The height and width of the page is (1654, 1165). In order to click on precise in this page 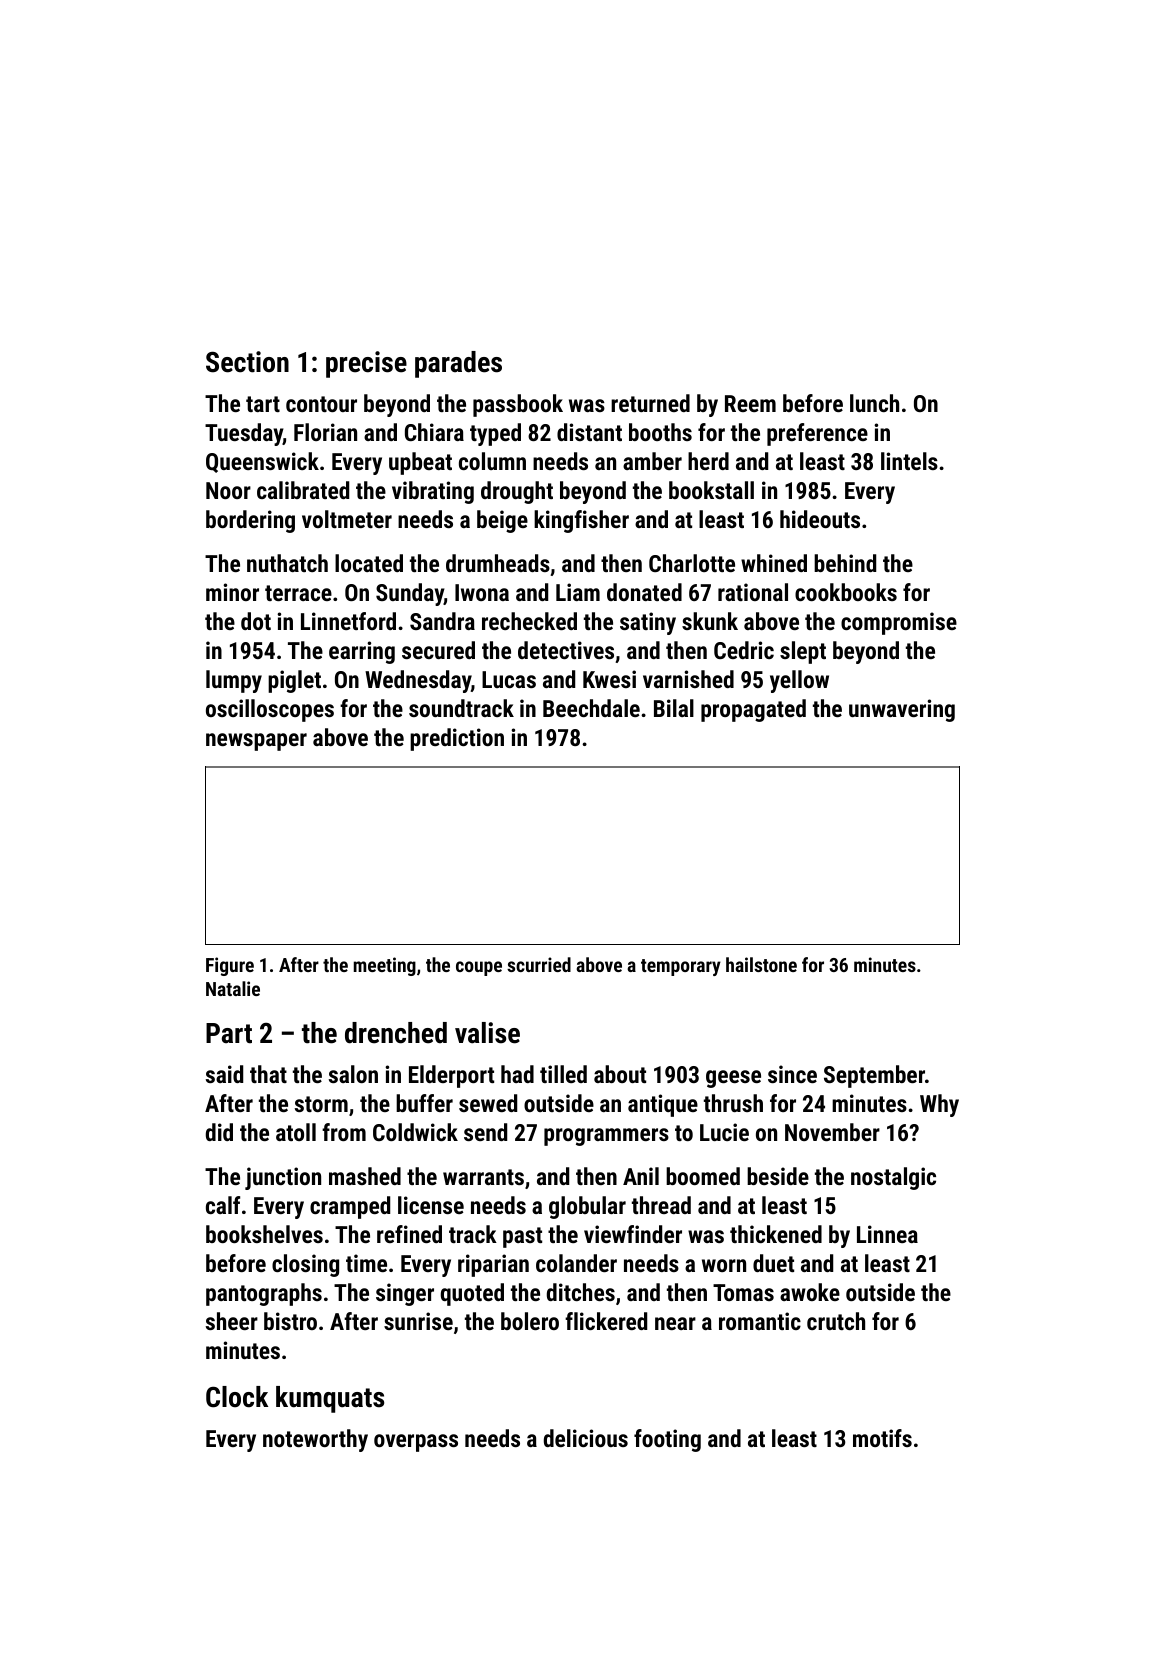, I will do `click(366, 364)`.
